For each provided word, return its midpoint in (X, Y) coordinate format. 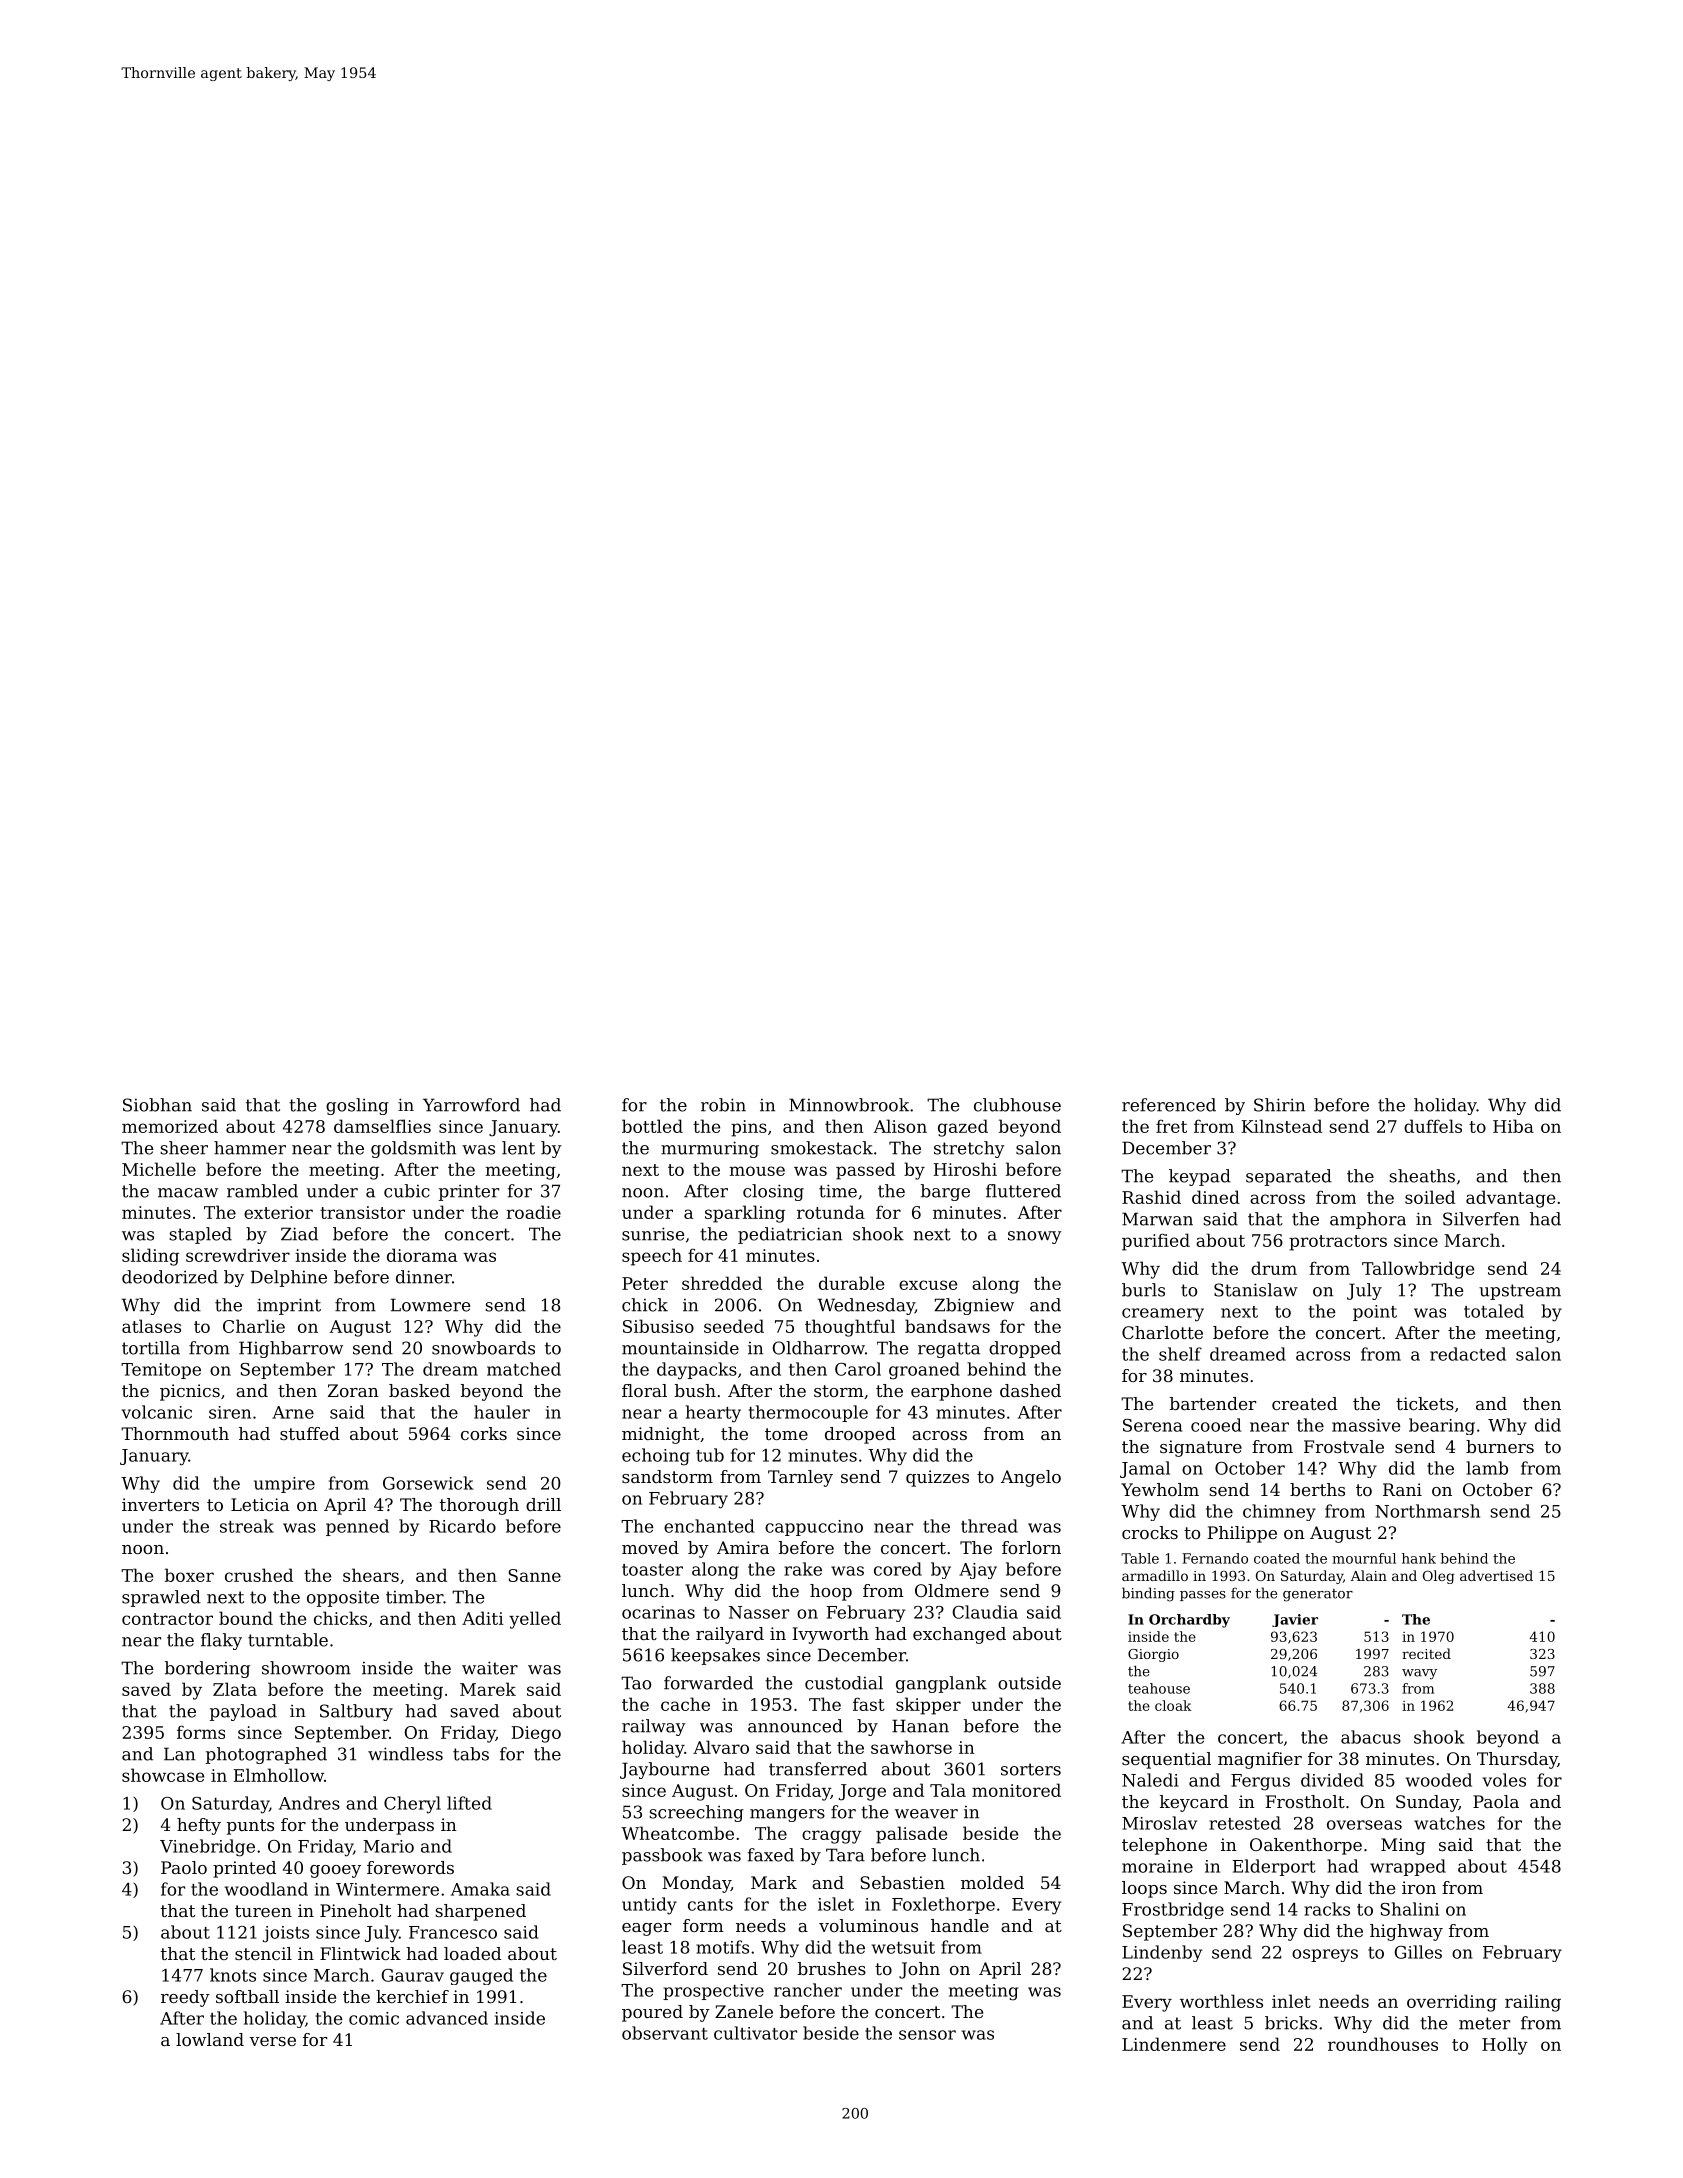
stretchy (969, 1149)
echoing (656, 1457)
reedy (185, 1998)
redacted (1468, 1354)
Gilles (1418, 1952)
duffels (1433, 1126)
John (919, 1970)
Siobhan (157, 1105)
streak (247, 1526)
